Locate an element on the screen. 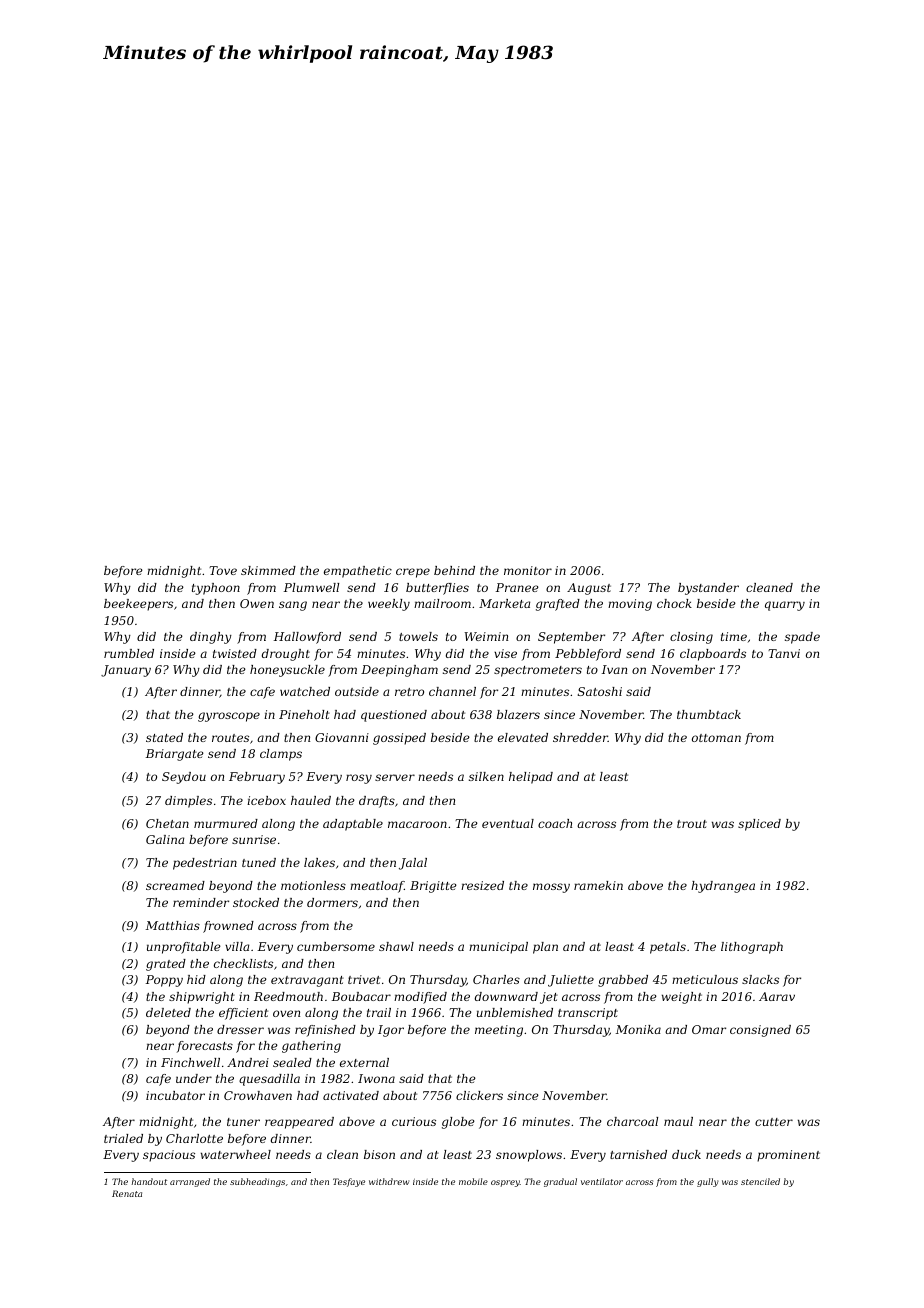  cutter is located at coordinates (774, 1122).
